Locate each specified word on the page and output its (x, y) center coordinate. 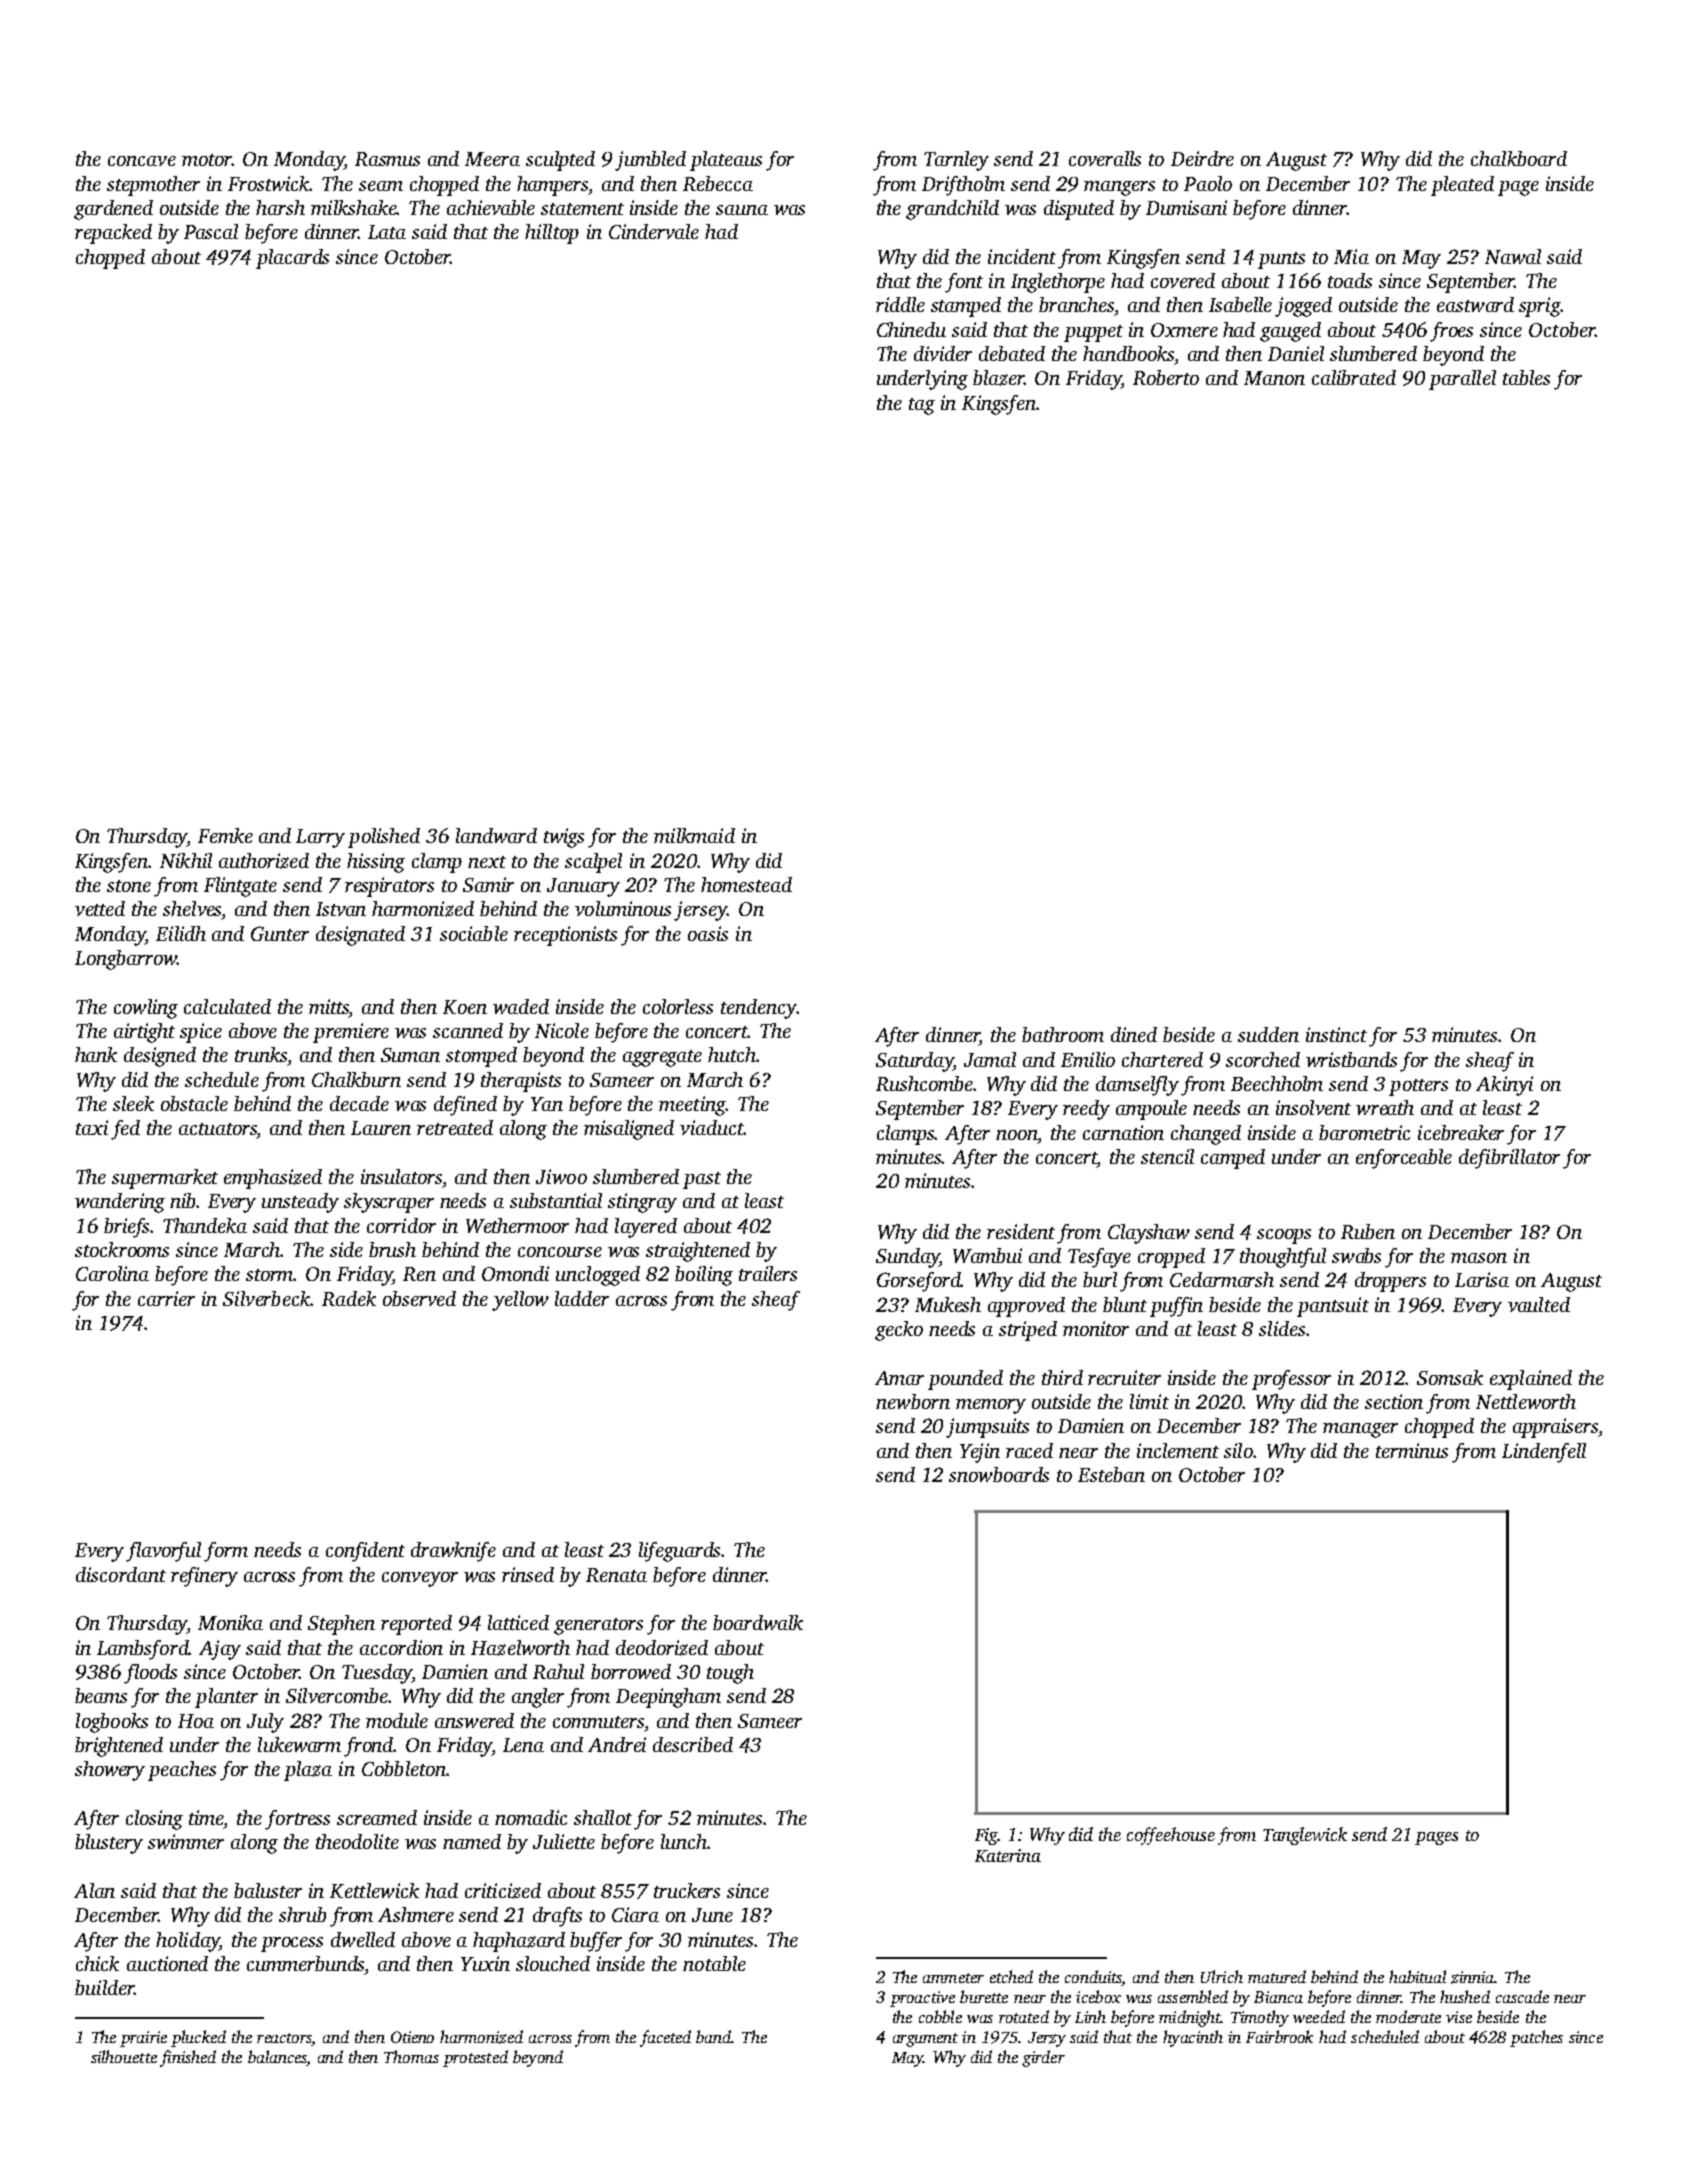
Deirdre (1202, 158)
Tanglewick (1305, 1836)
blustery (109, 1844)
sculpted (560, 161)
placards (292, 259)
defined (465, 1106)
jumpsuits (987, 1428)
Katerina (1008, 1855)
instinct (1336, 1034)
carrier (166, 1298)
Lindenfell (1544, 1453)
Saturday (914, 1062)
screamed (377, 1817)
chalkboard (1519, 158)
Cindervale (654, 231)
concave (142, 161)
